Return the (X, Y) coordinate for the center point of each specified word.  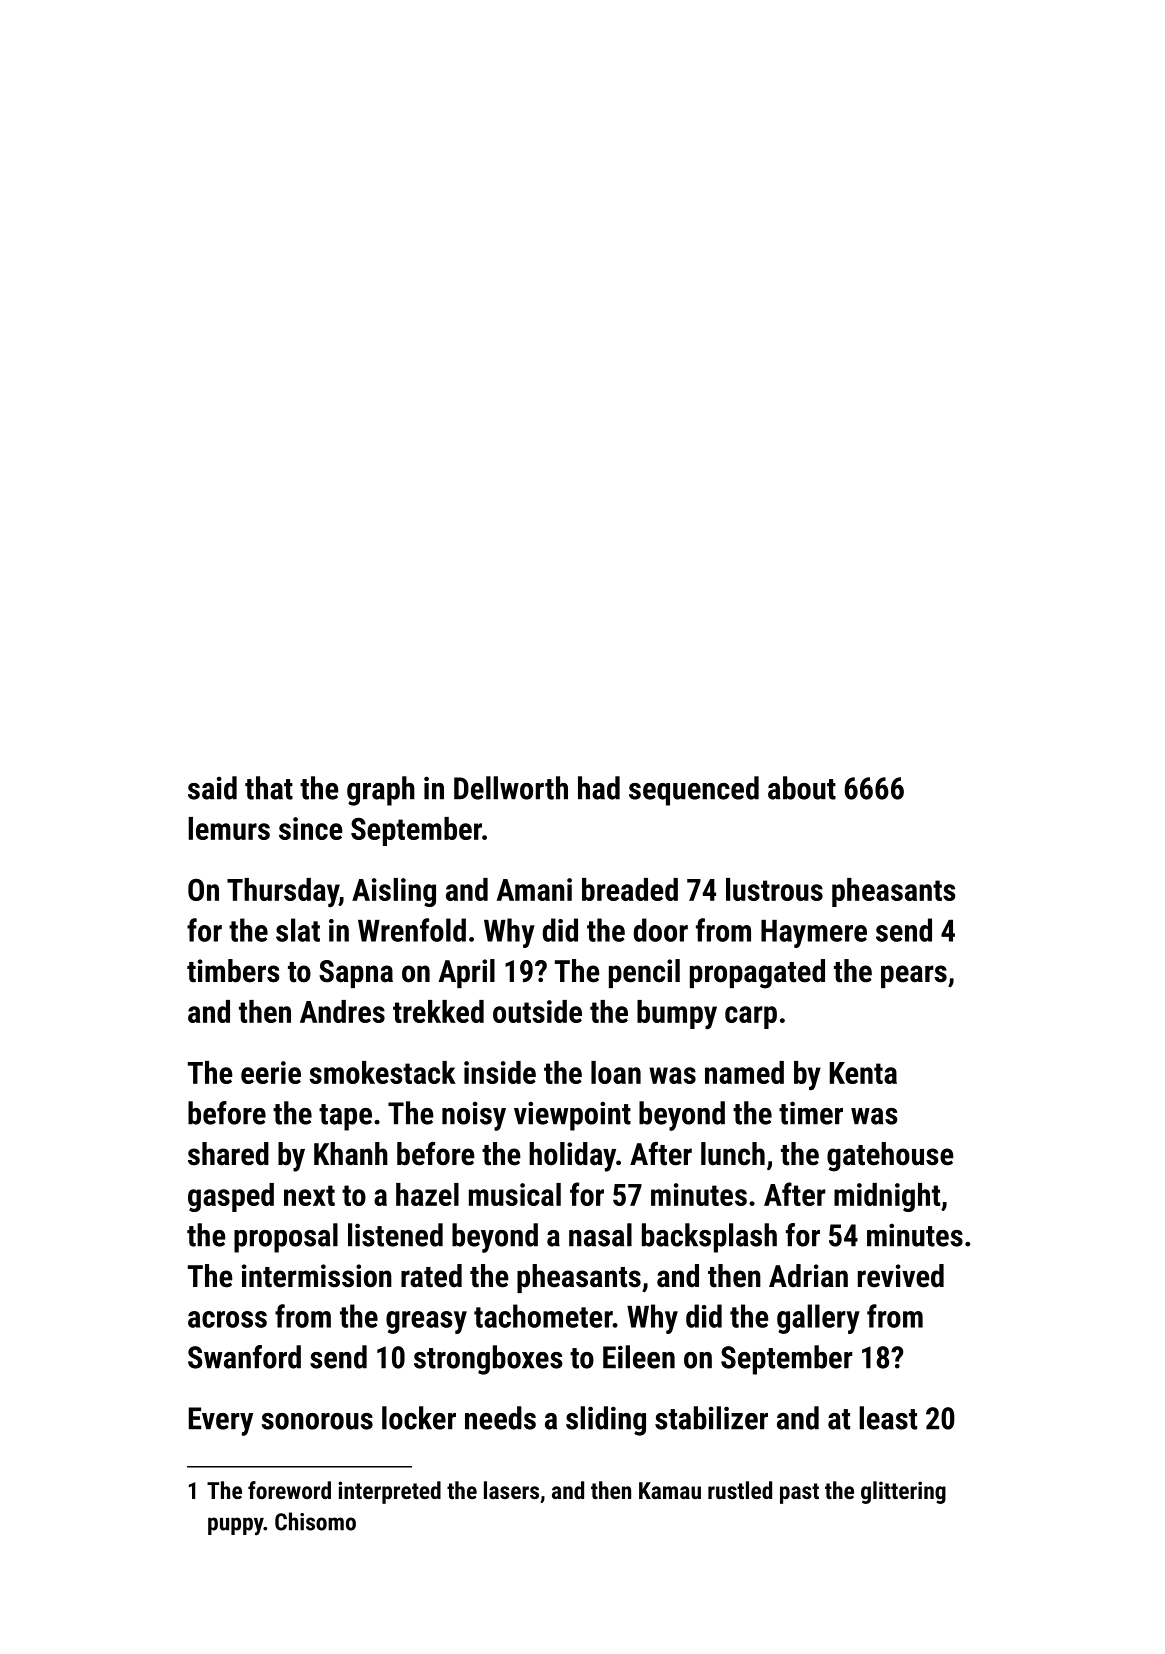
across (227, 1319)
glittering (903, 1492)
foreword (289, 1490)
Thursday (283, 892)
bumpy (677, 1015)
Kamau (670, 1490)
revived (901, 1276)
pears (914, 976)
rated (431, 1276)
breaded (630, 889)
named (744, 1072)
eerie (271, 1072)
